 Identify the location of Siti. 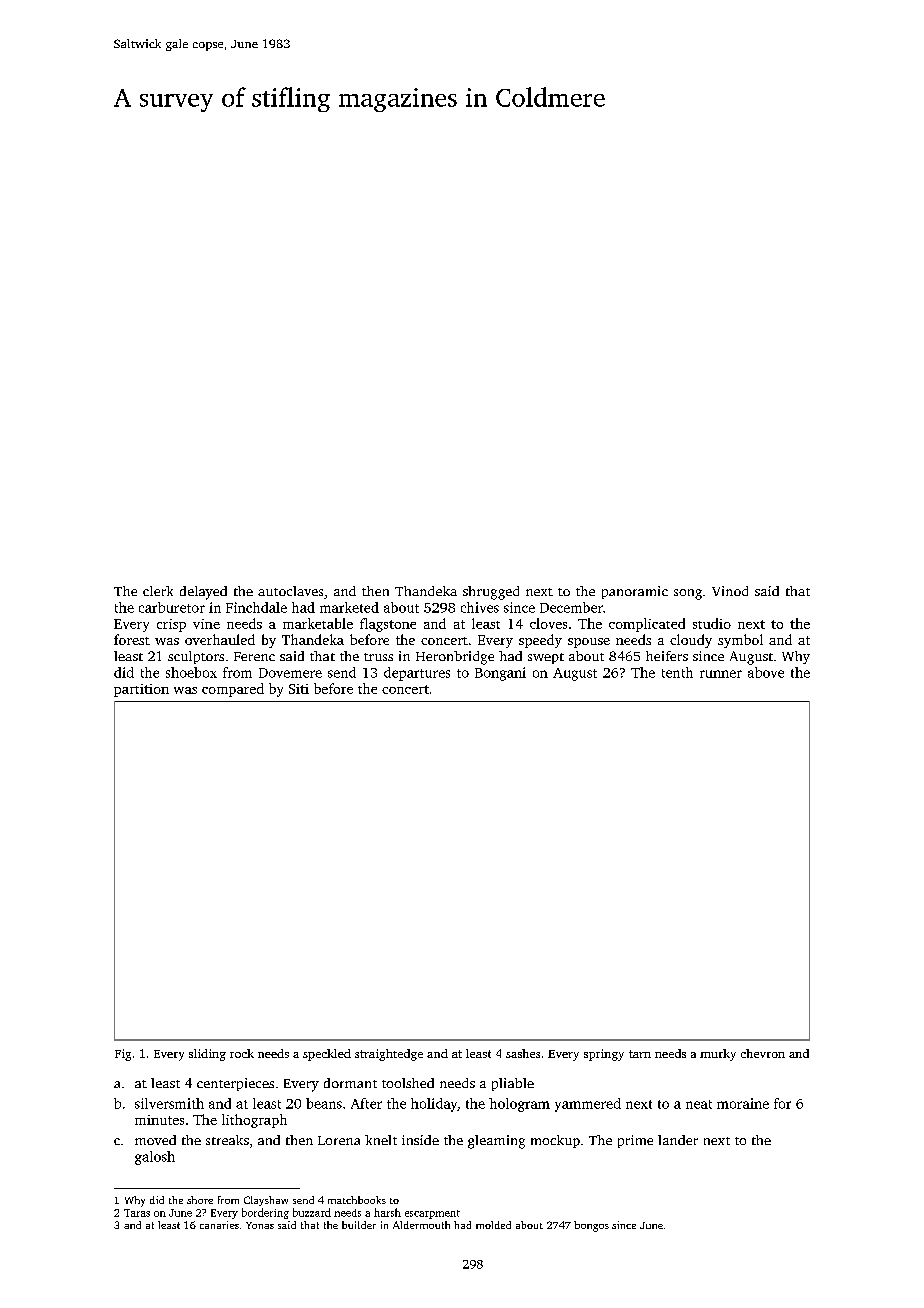
(299, 689).
